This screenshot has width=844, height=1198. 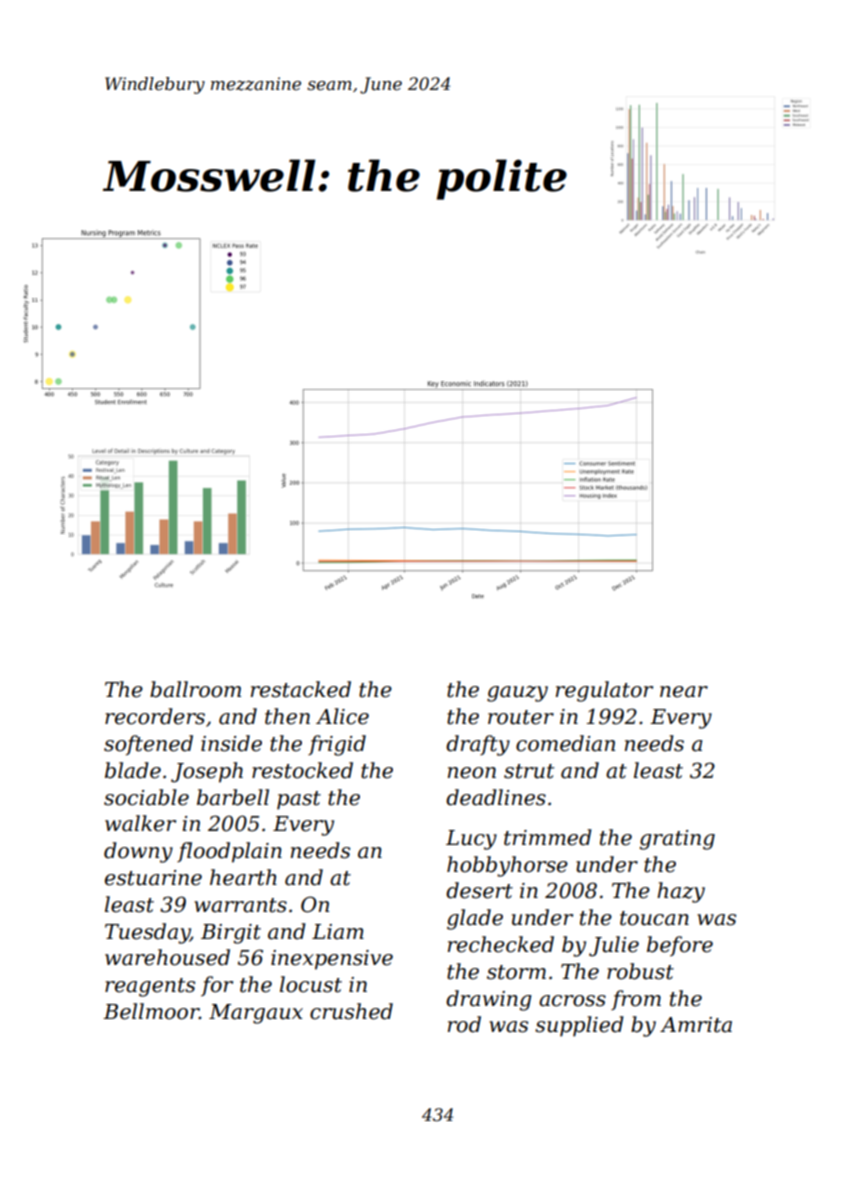 What do you see at coordinates (256, 1014) in the screenshot?
I see `Margaux` at bounding box center [256, 1014].
